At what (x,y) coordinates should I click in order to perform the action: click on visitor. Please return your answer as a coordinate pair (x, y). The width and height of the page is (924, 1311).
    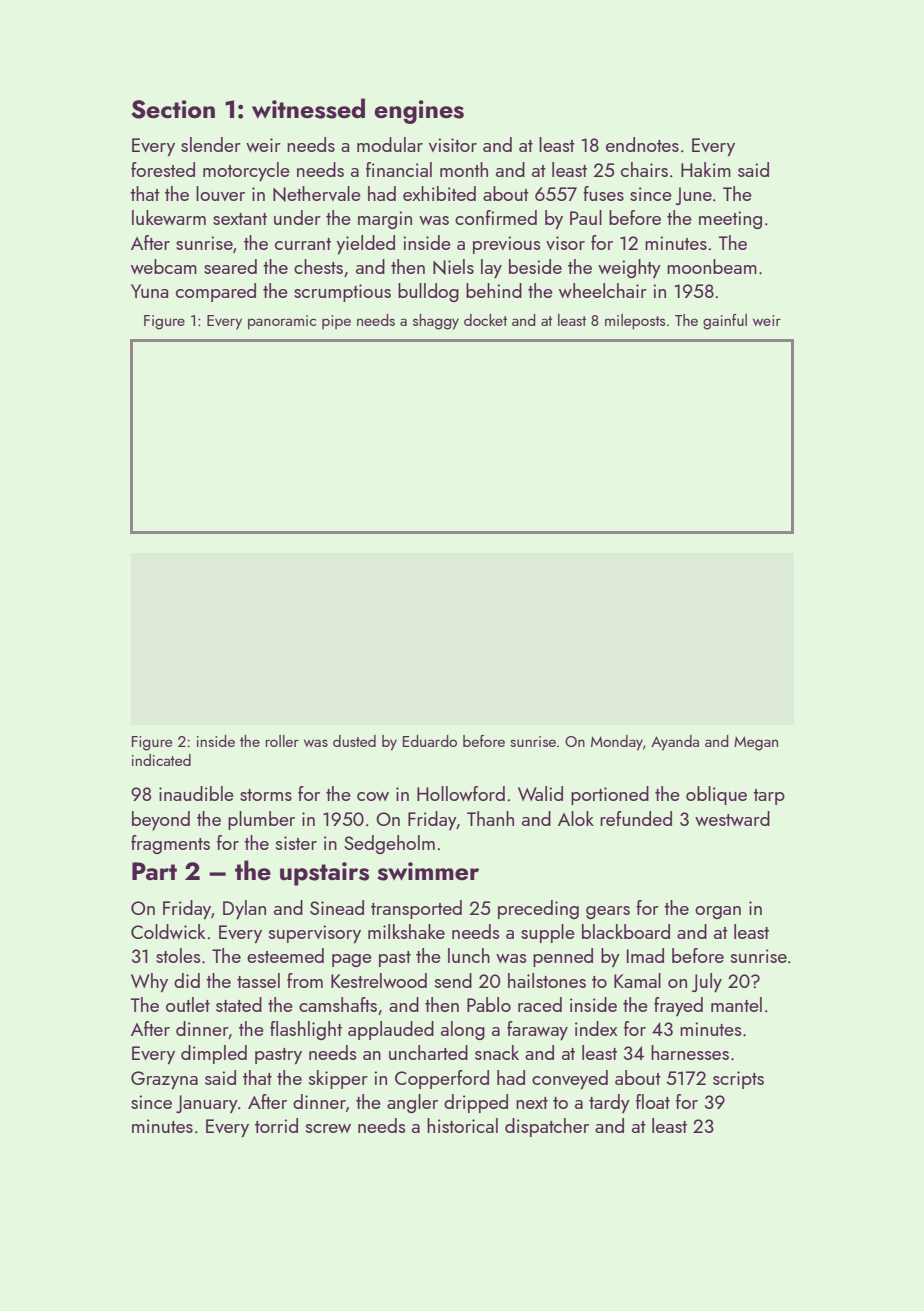
    Looking at the image, I should click on (453, 145).
